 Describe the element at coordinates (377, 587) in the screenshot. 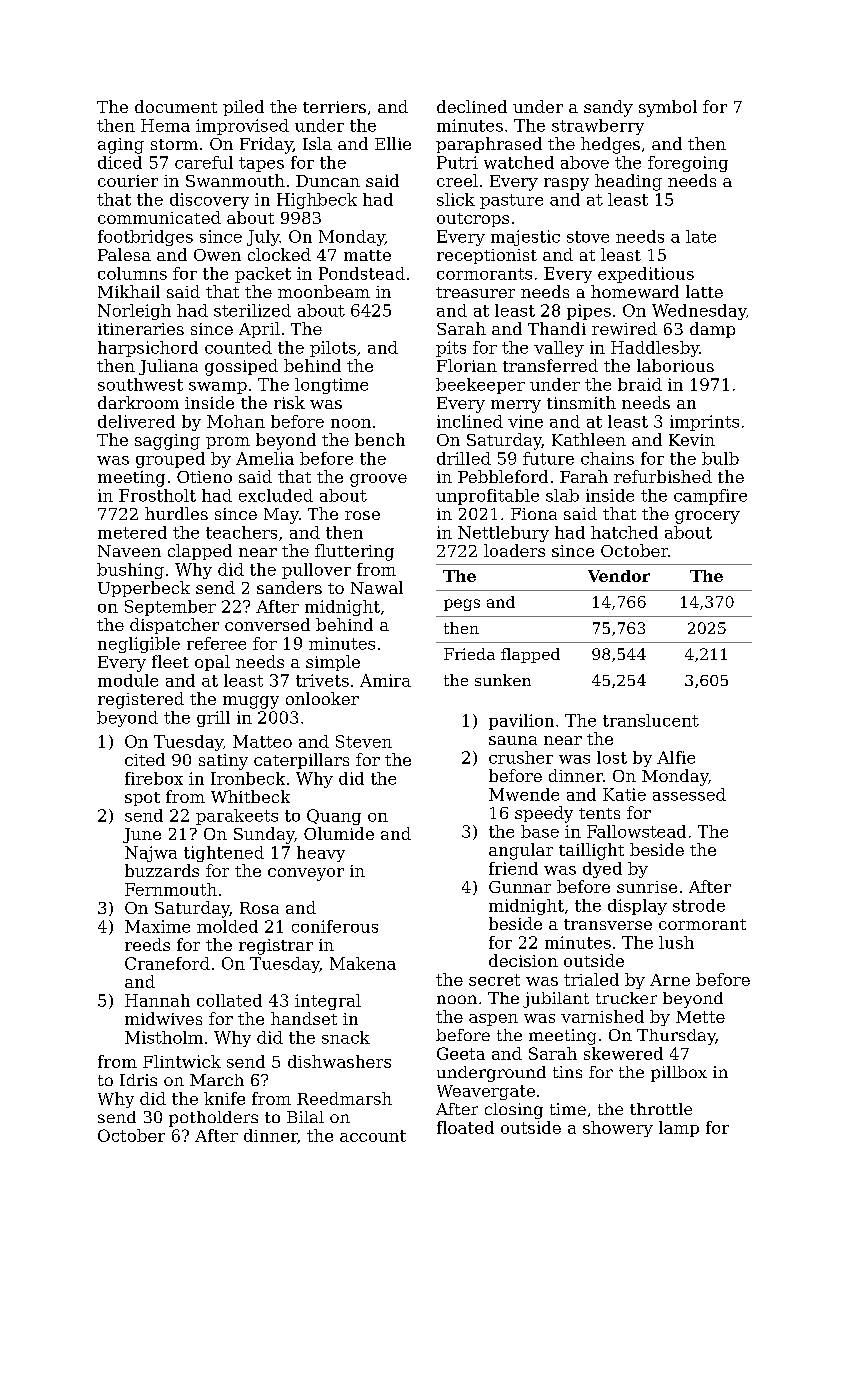

I see `Nawal` at that location.
